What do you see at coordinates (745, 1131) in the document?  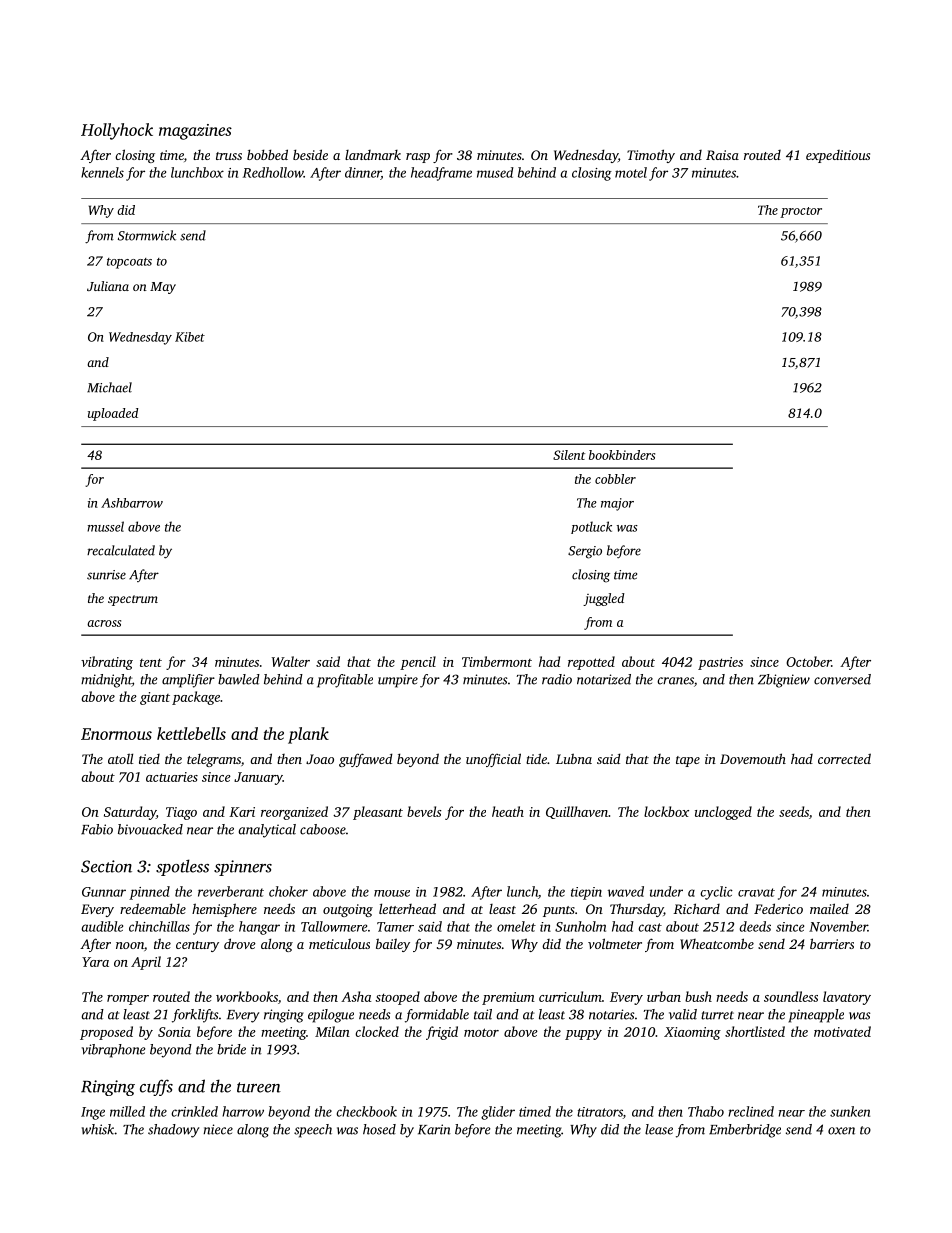 I see `Emberbridge` at bounding box center [745, 1131].
